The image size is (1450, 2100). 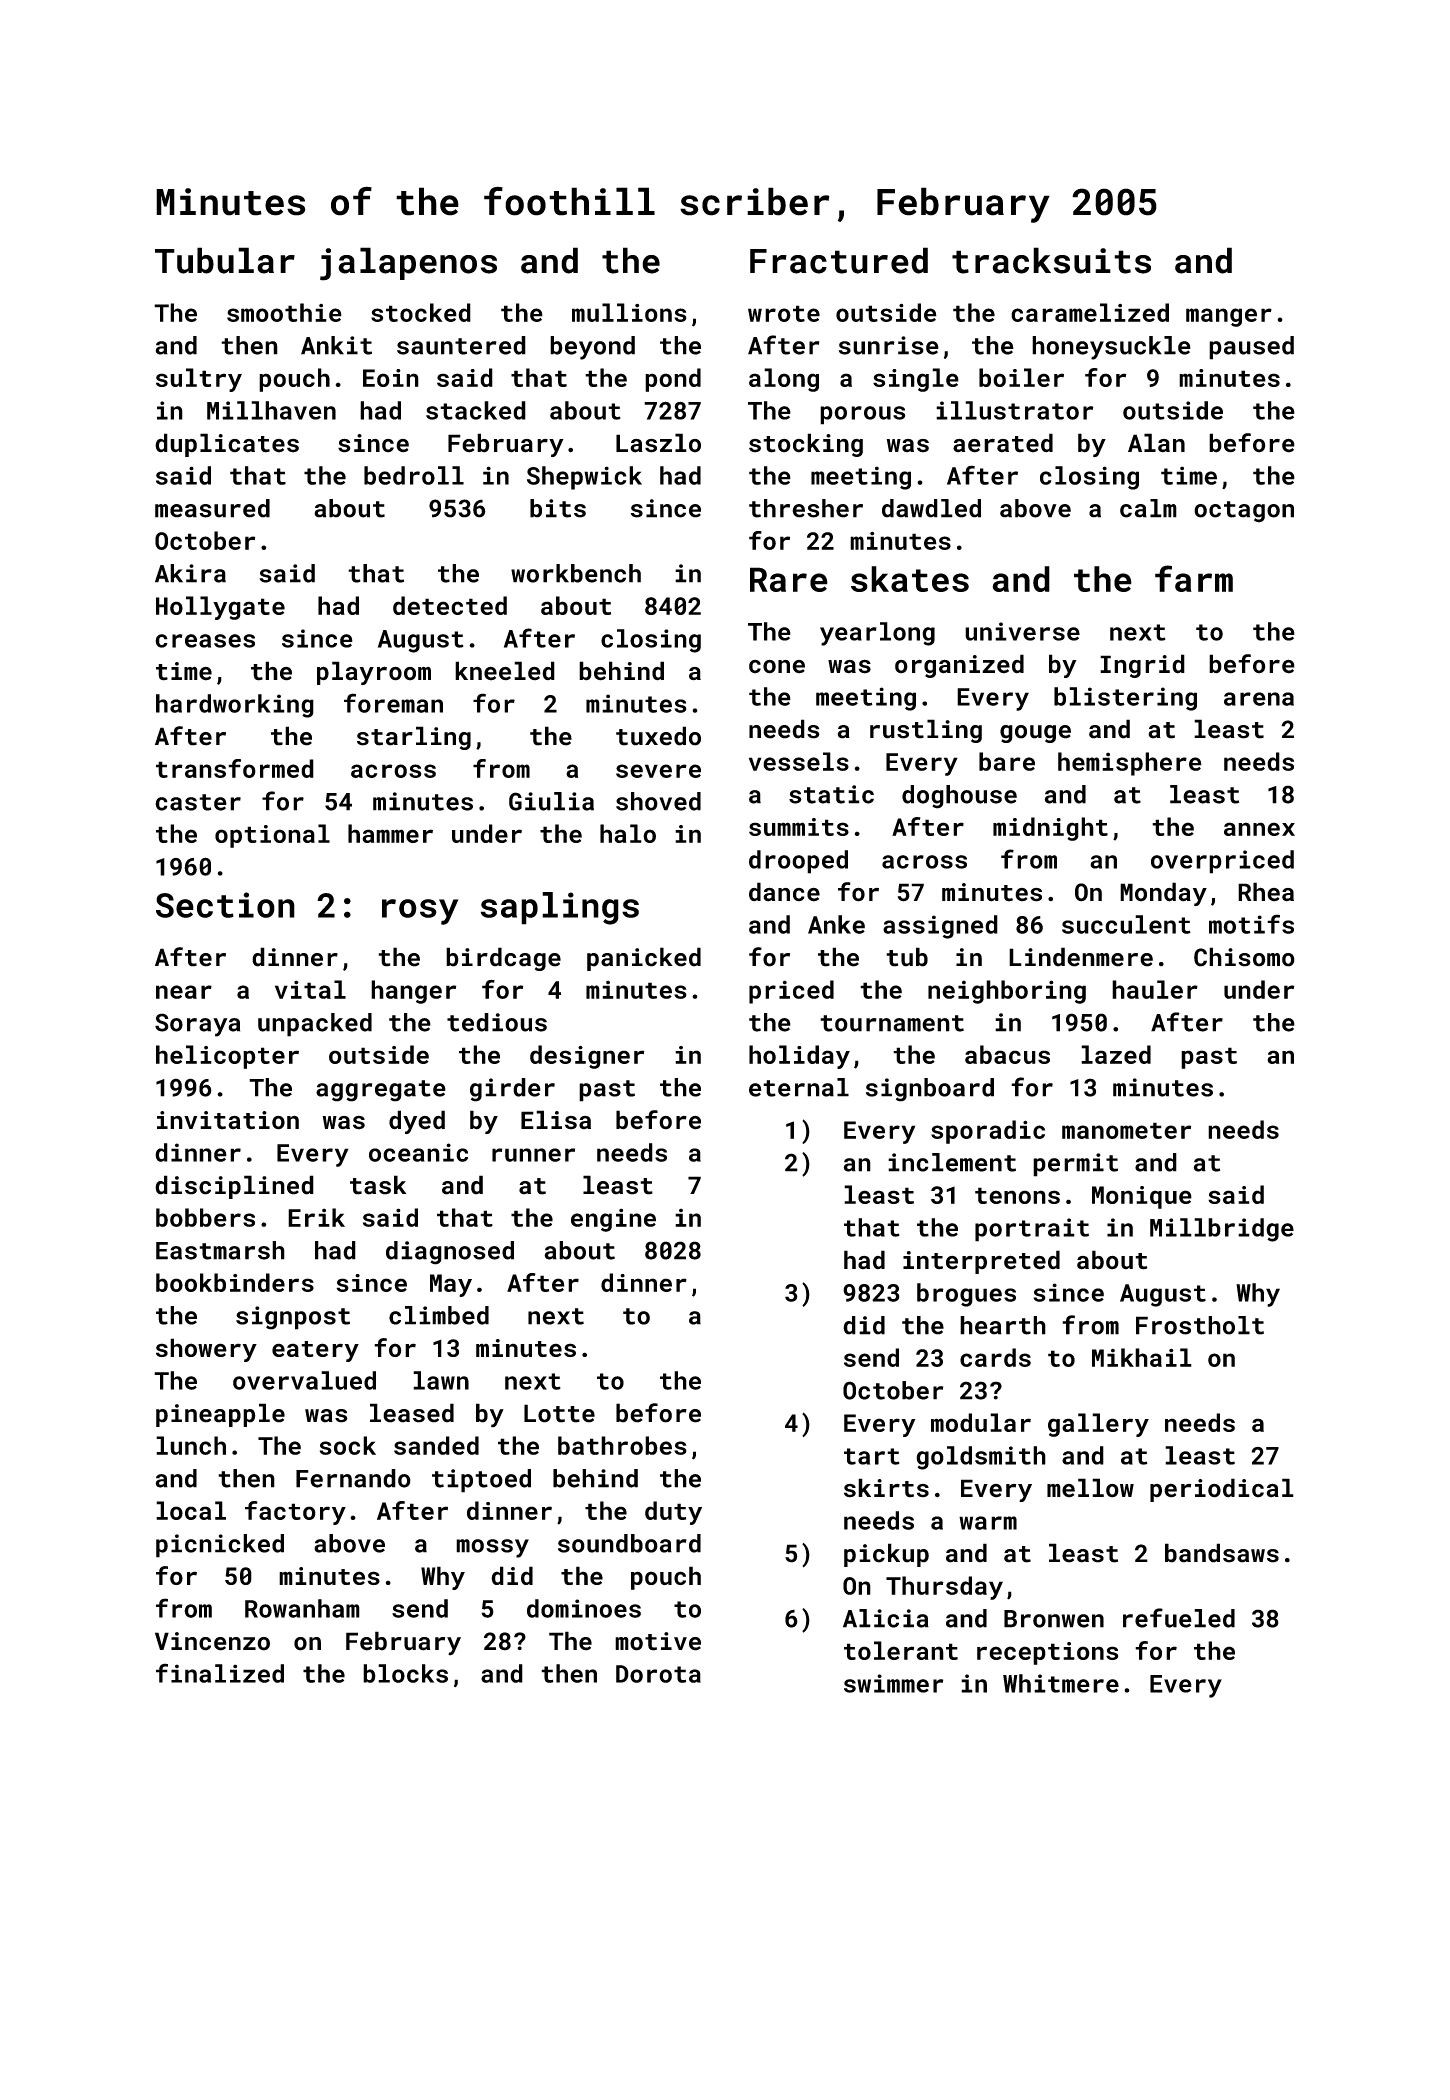 I want to click on universe, so click(x=1022, y=631).
